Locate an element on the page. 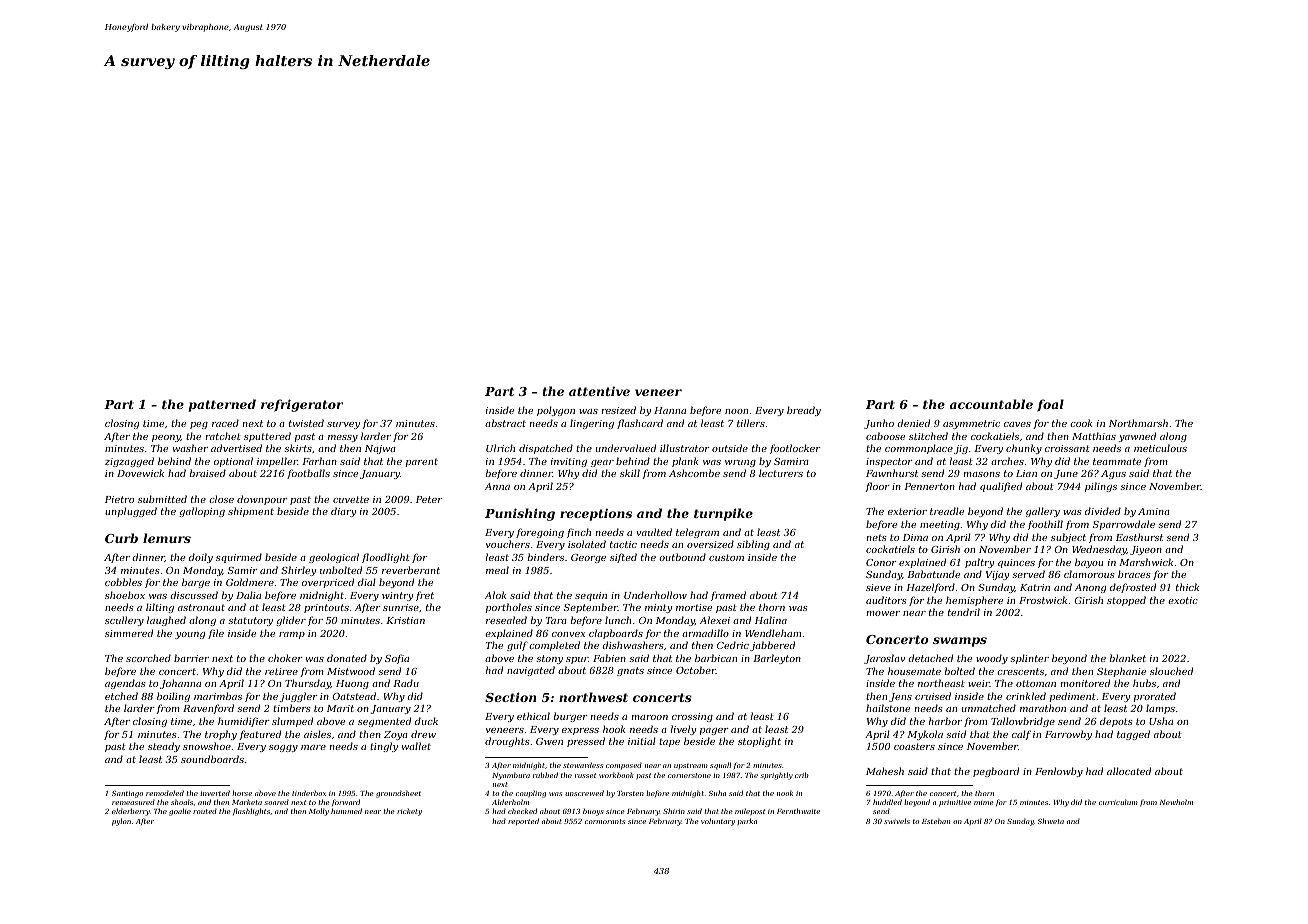  attentive is located at coordinates (599, 391).
